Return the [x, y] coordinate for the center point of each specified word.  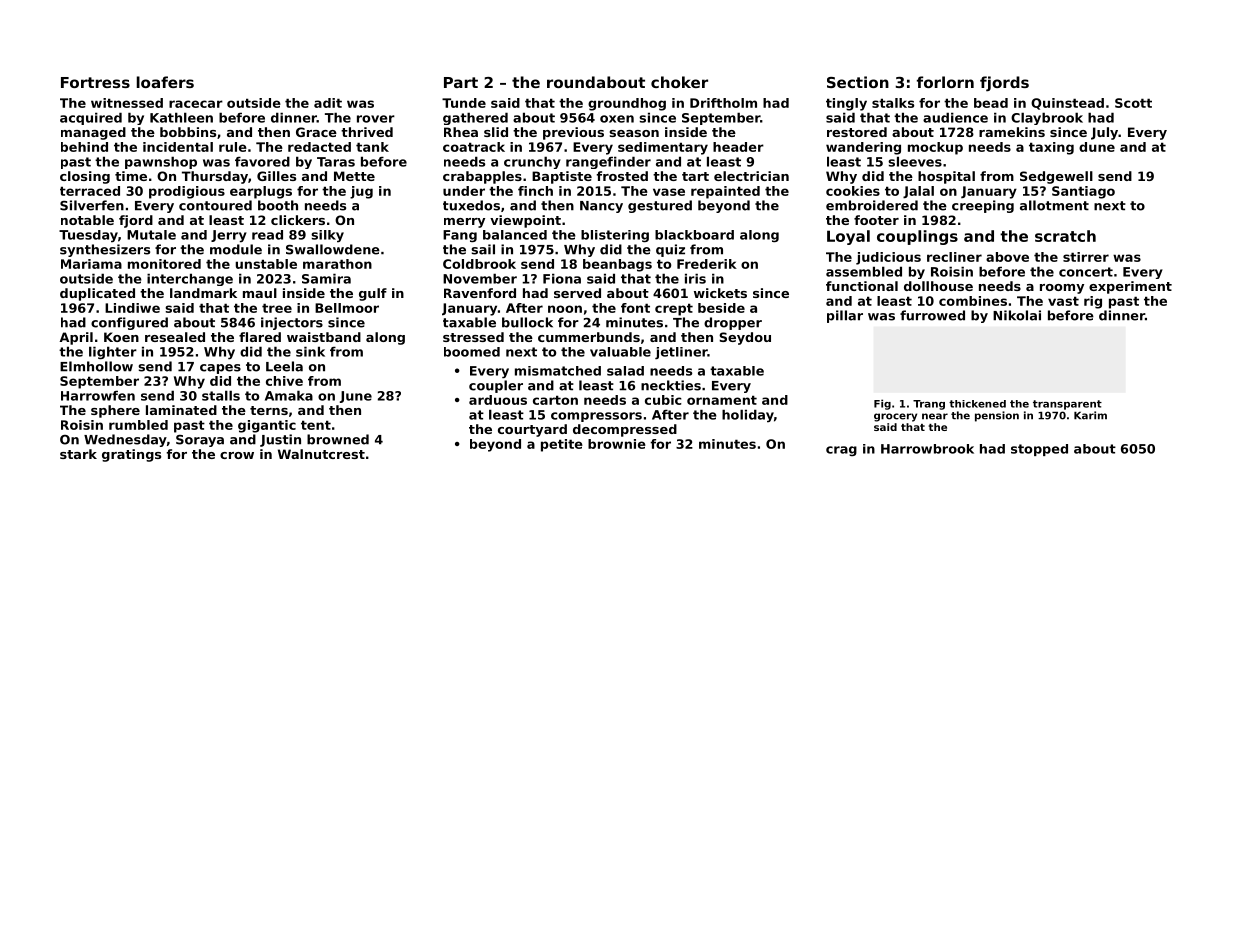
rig [1093, 302]
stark [78, 454]
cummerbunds [589, 337]
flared [260, 337]
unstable [266, 264]
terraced [90, 191]
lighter [113, 352]
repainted [725, 192]
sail [483, 249]
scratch [1065, 236]
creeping [983, 206]
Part [461, 82]
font [635, 308]
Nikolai [1017, 315]
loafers [165, 82]
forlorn [945, 82]
